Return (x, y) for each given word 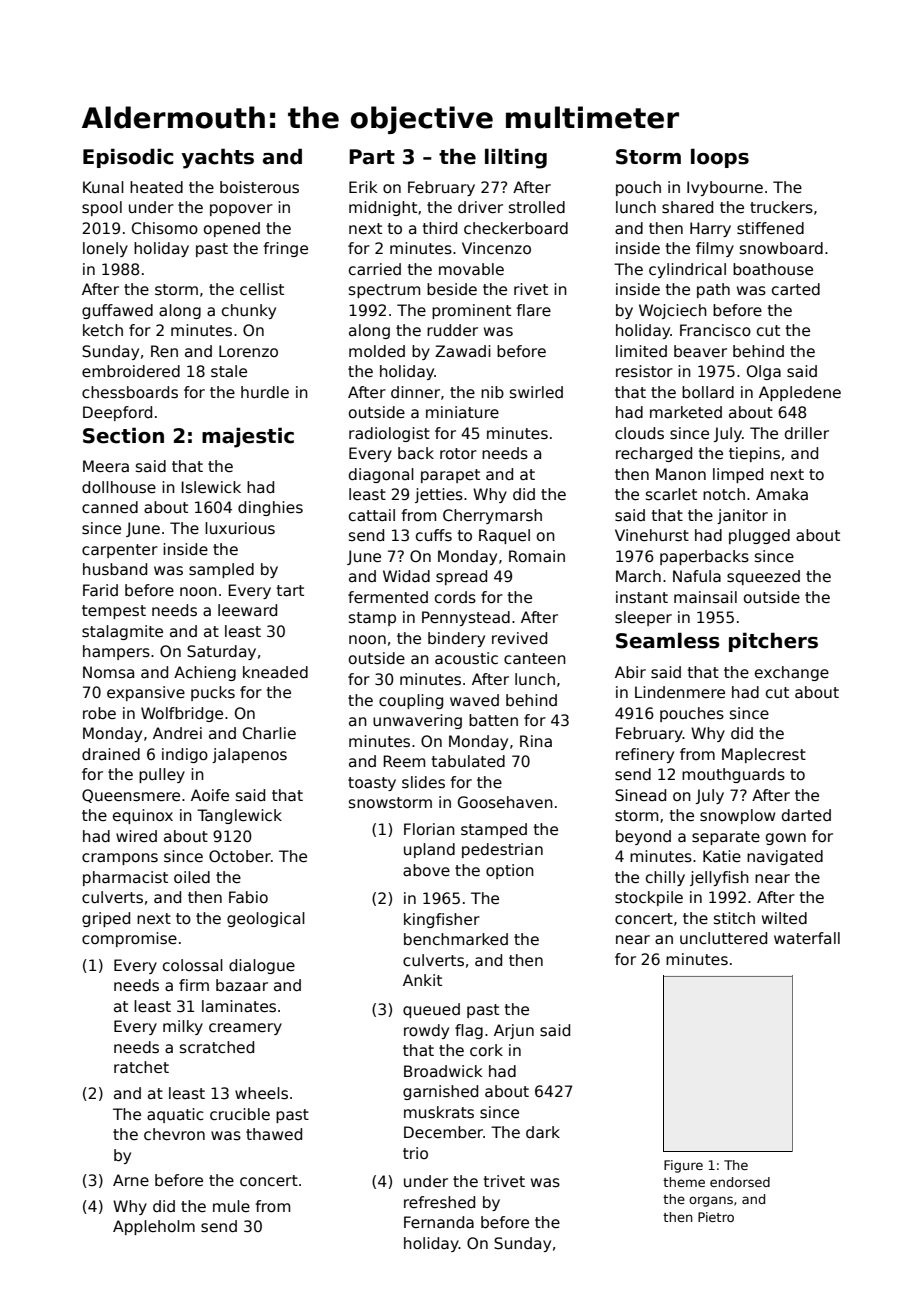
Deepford (117, 413)
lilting (516, 158)
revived (519, 638)
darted (806, 815)
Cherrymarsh (492, 516)
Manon (681, 474)
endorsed (740, 1182)
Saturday (221, 652)
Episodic (128, 158)
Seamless (668, 640)
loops (720, 158)
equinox (143, 816)
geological (266, 919)
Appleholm (154, 1227)
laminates (239, 1006)
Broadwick (443, 1071)
